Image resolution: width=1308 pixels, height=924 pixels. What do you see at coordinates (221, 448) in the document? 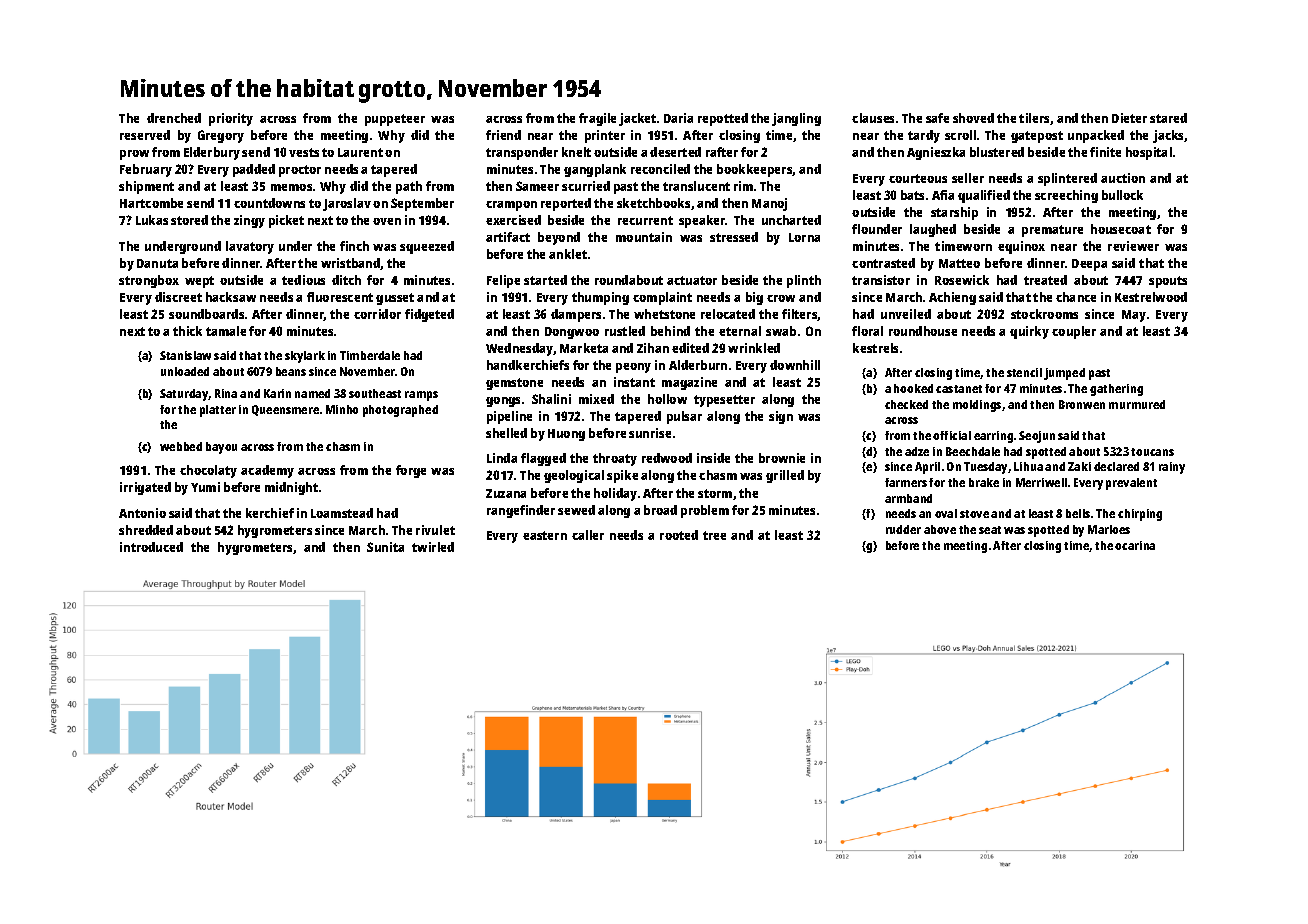
I see `bayou` at bounding box center [221, 448].
